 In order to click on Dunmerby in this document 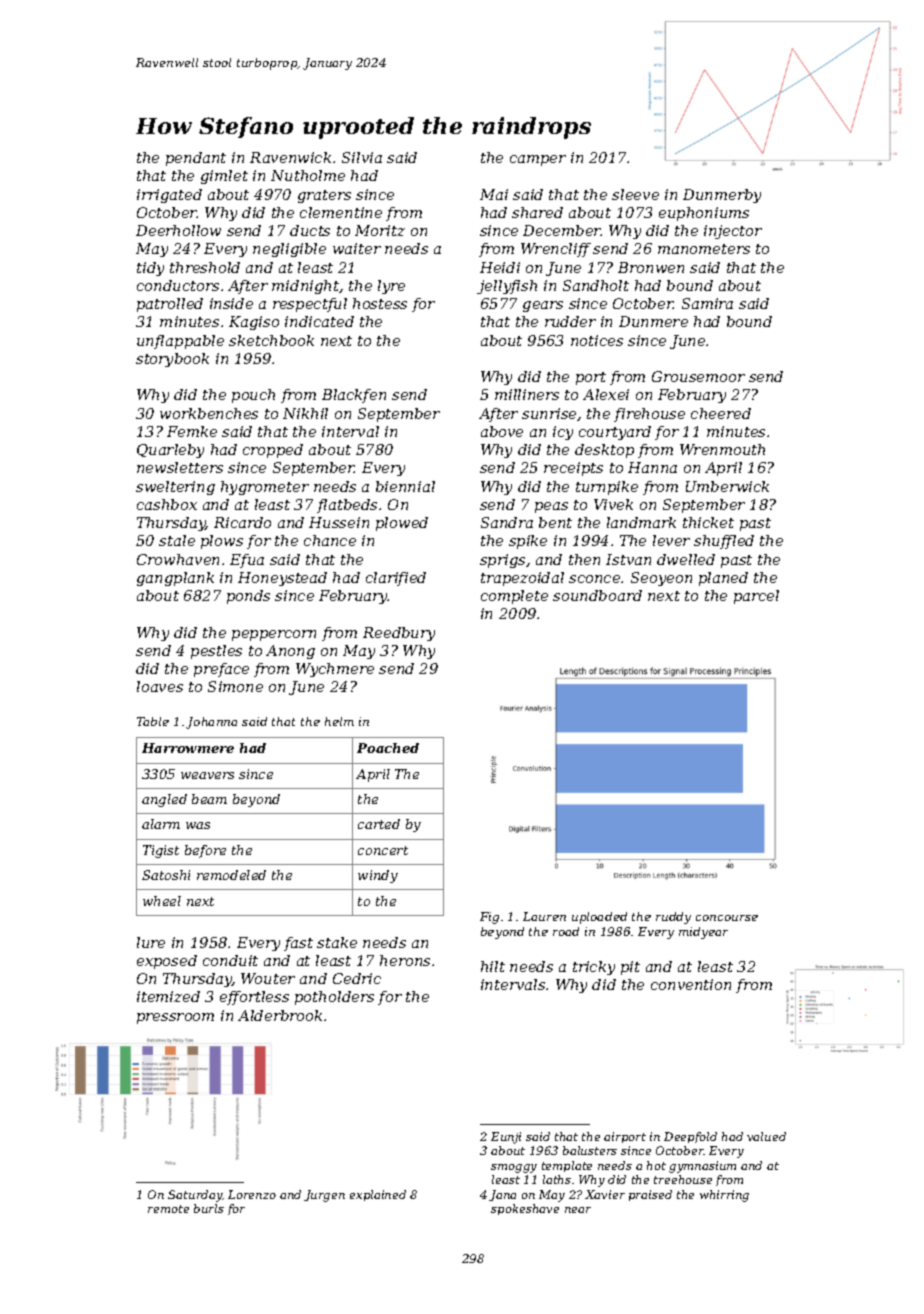, I will do `click(722, 196)`.
